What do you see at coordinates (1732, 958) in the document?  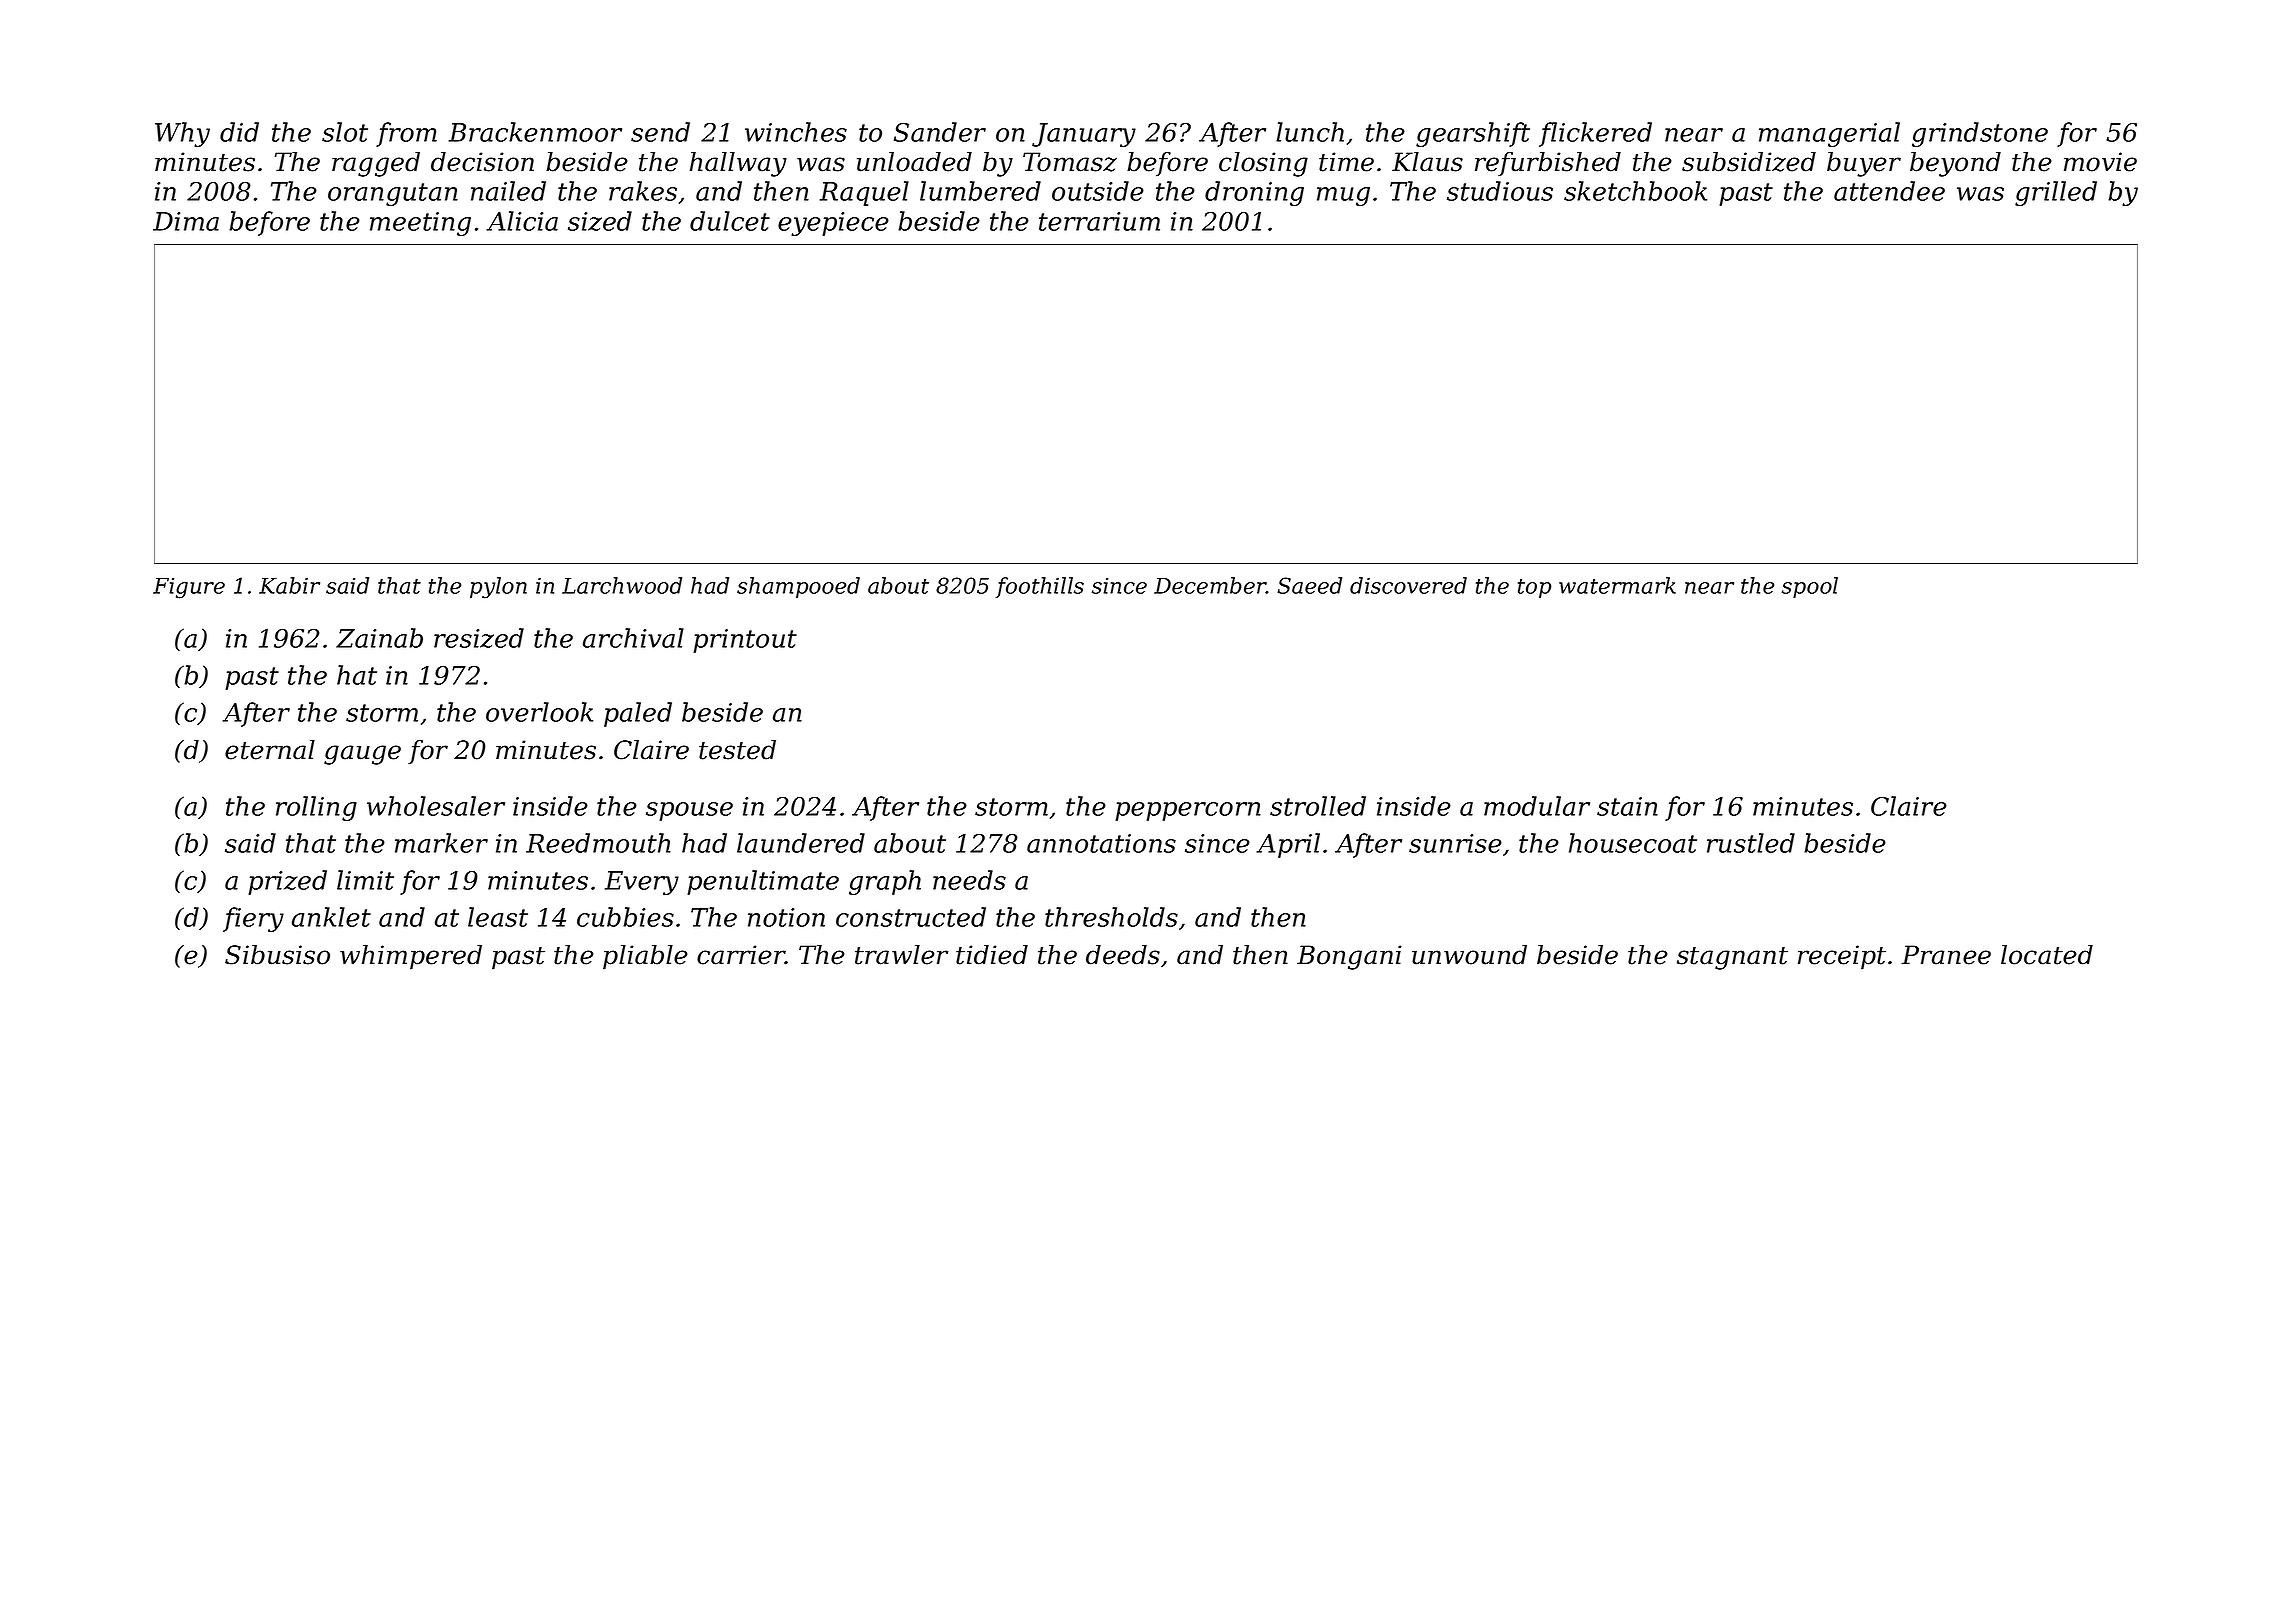 I see `stagnant` at bounding box center [1732, 958].
